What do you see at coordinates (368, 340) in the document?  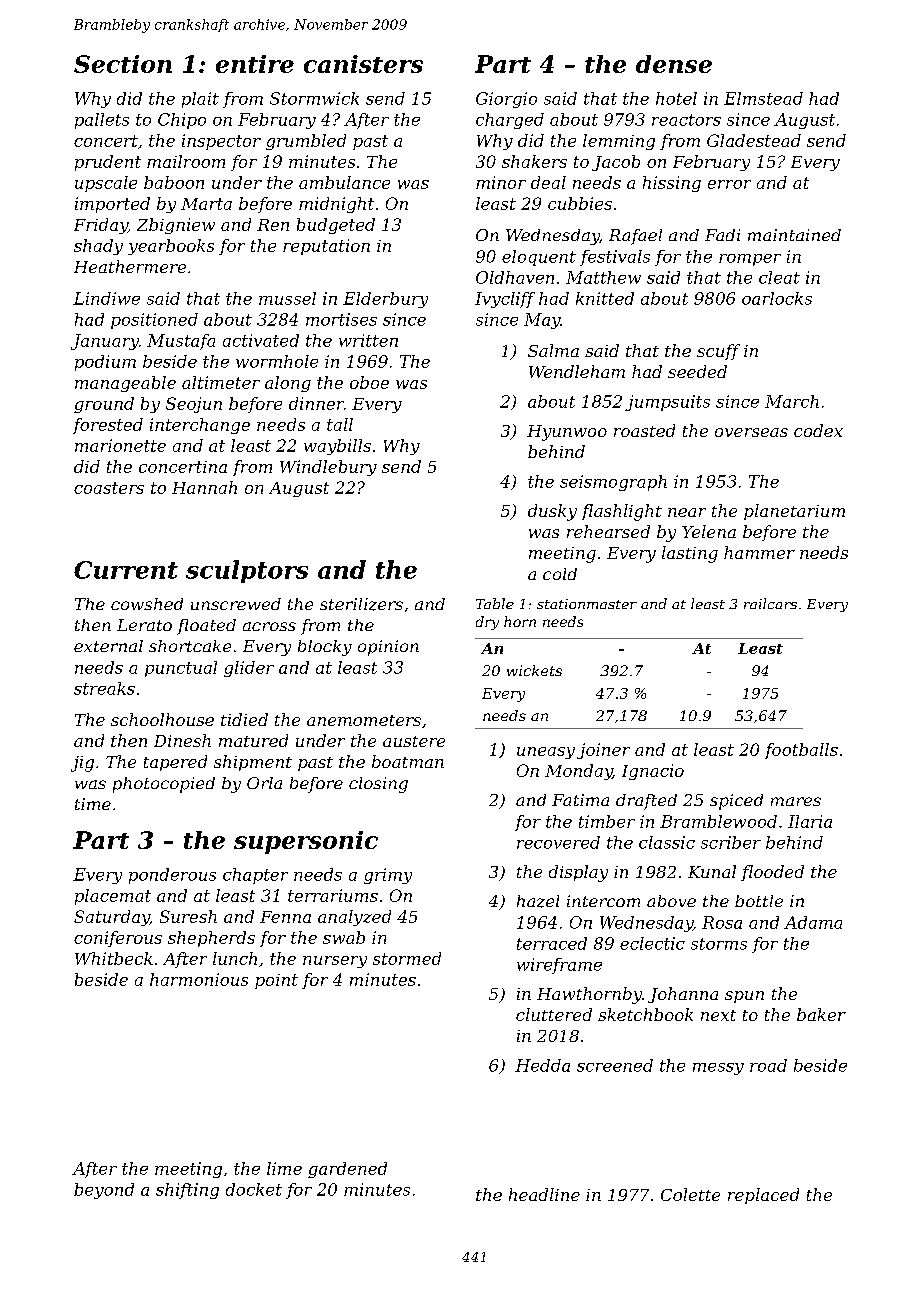 I see `written` at bounding box center [368, 340].
